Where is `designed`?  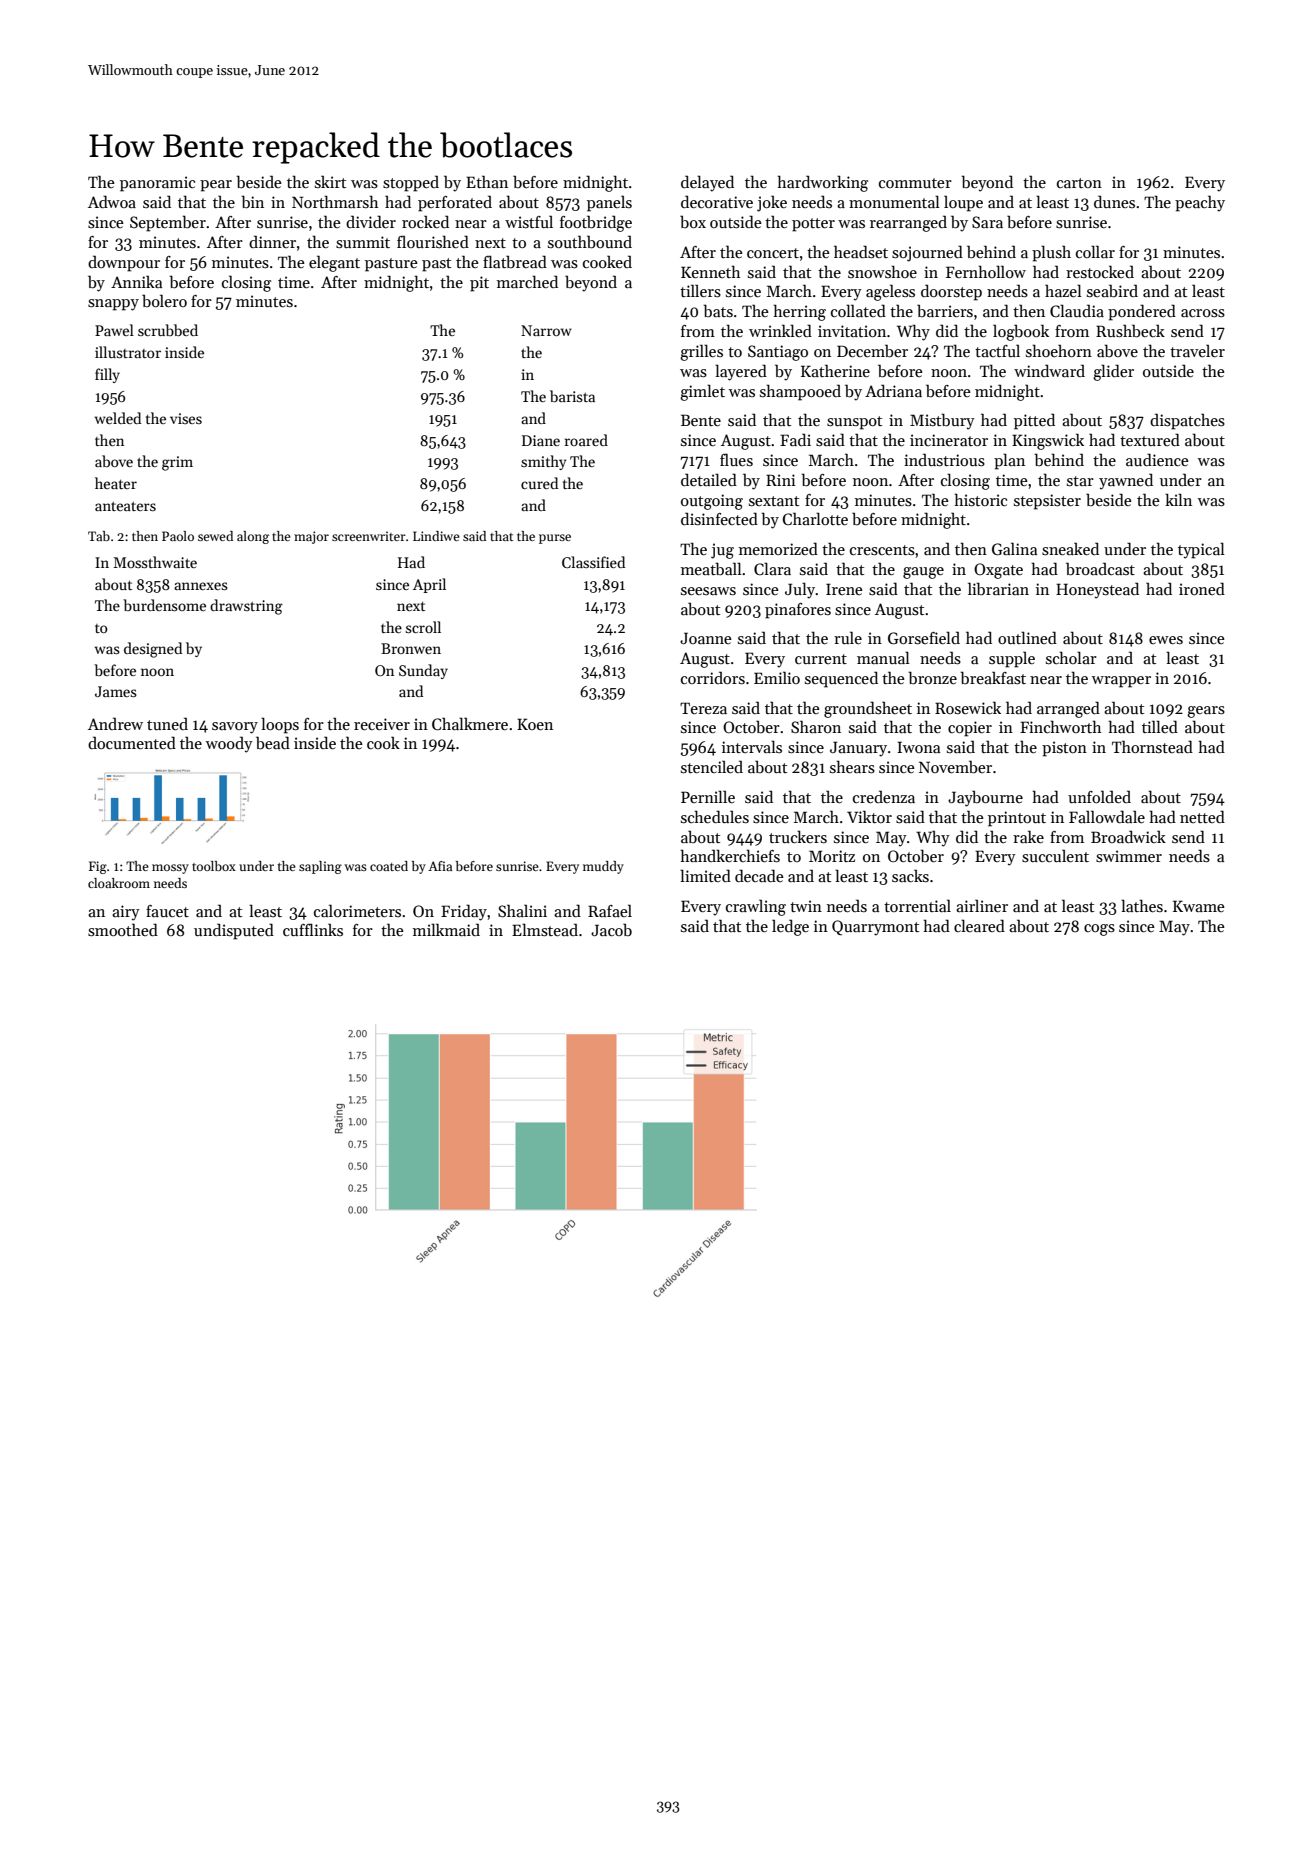 designed is located at coordinates (153, 650).
